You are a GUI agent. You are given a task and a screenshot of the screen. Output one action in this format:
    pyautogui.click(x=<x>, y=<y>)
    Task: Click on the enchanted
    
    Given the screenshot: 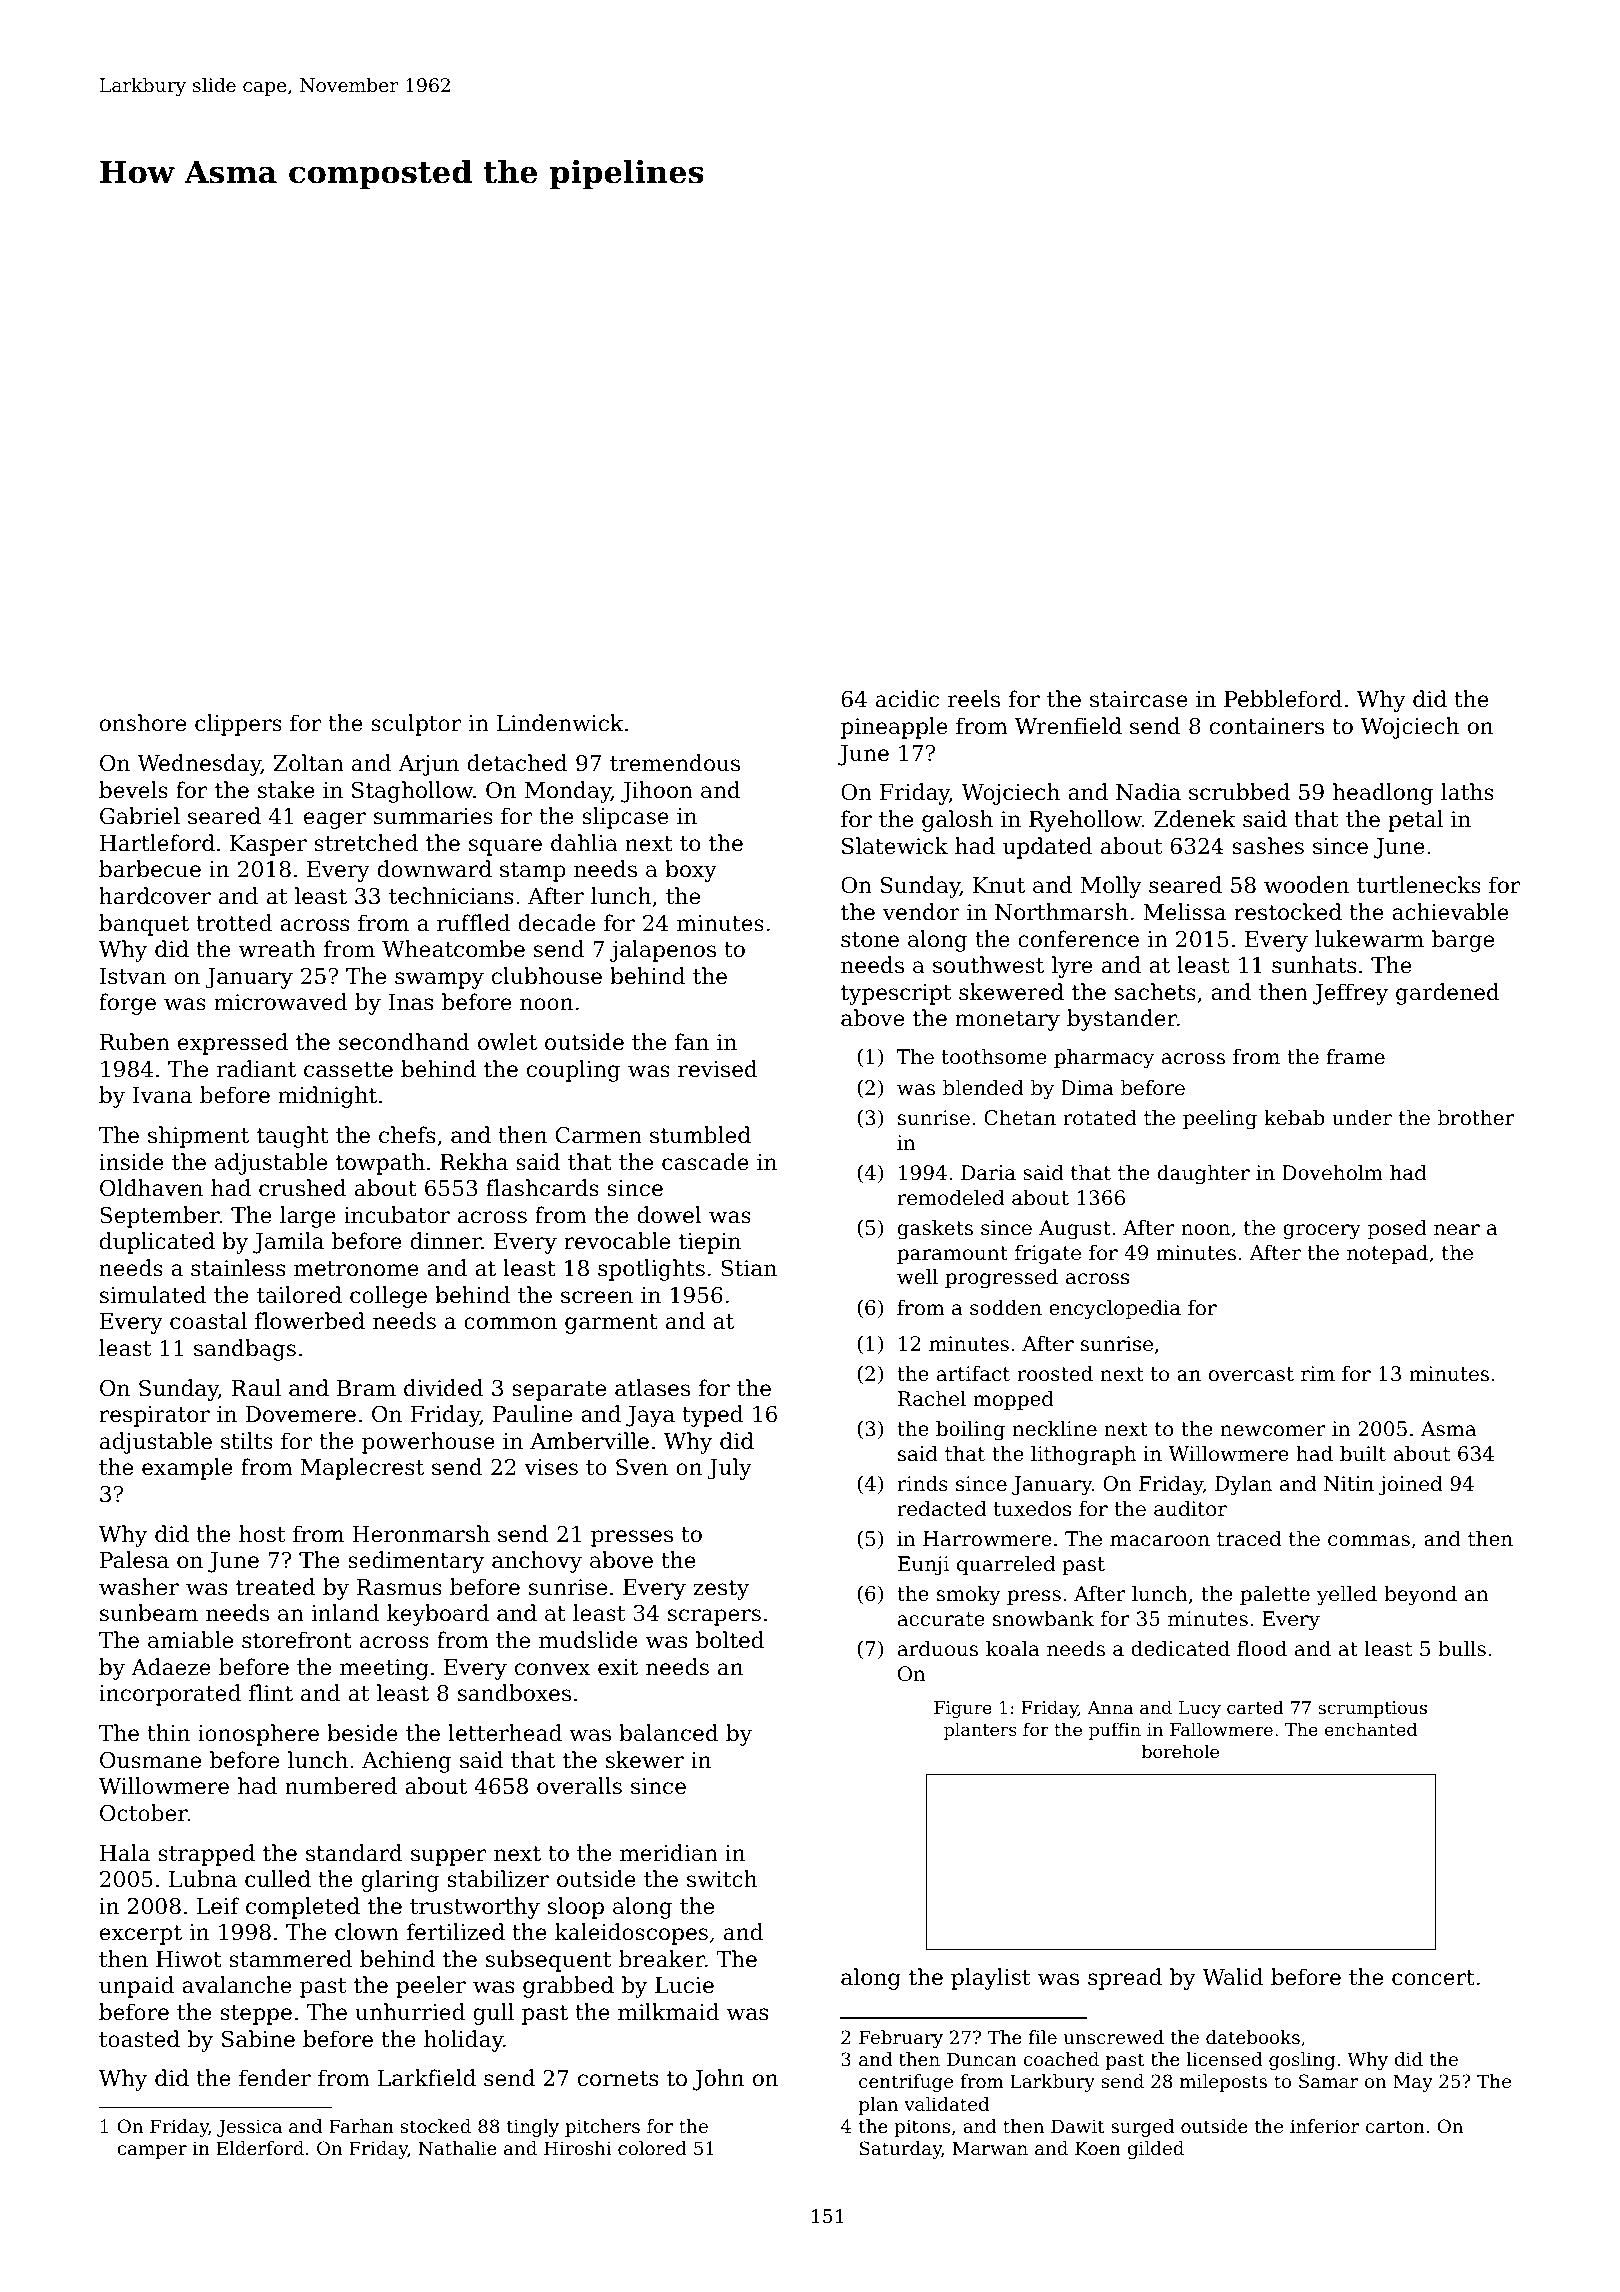 What is the action you would take?
    pyautogui.click(x=1371, y=1729)
